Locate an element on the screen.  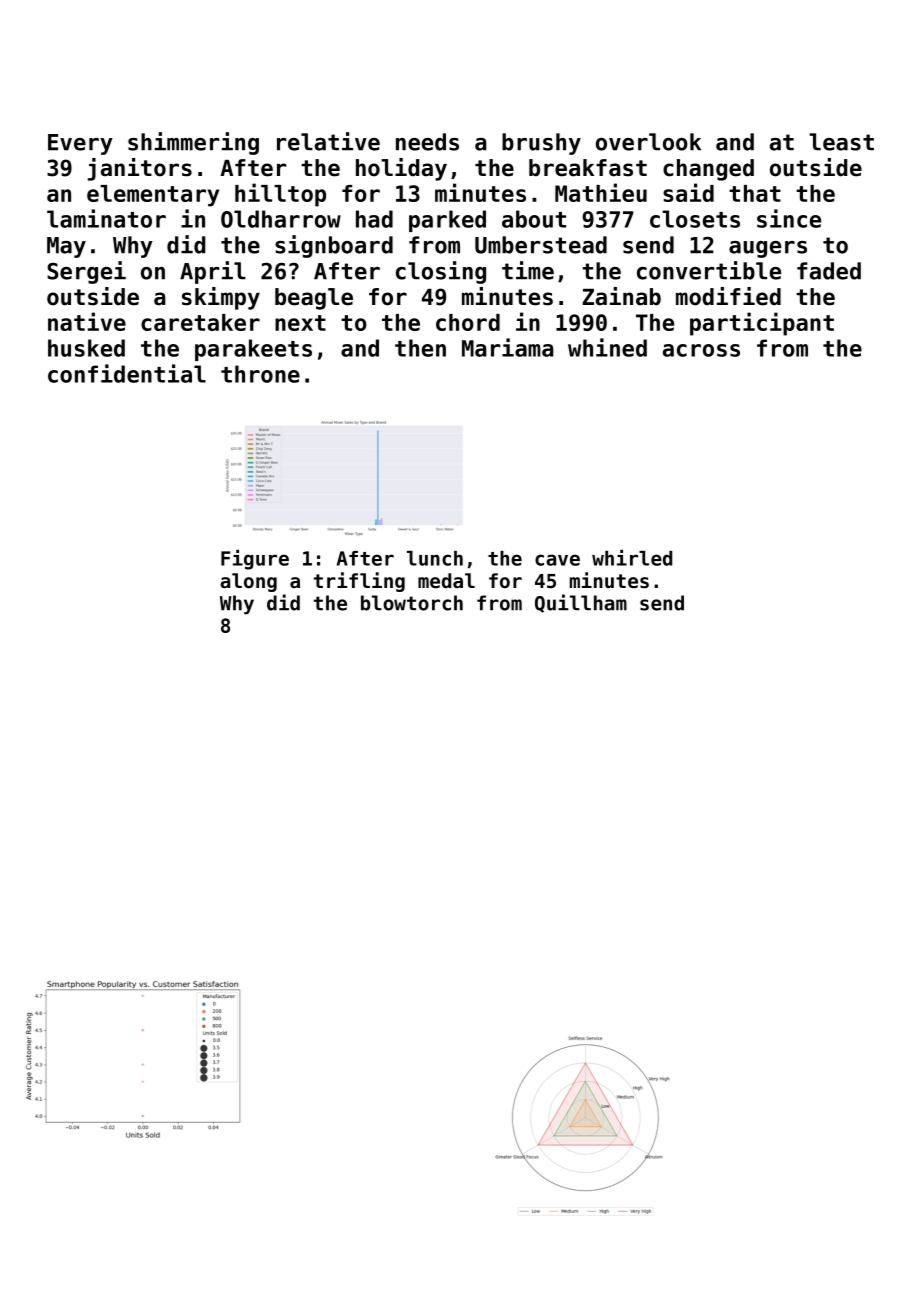
along is located at coordinates (248, 582).
